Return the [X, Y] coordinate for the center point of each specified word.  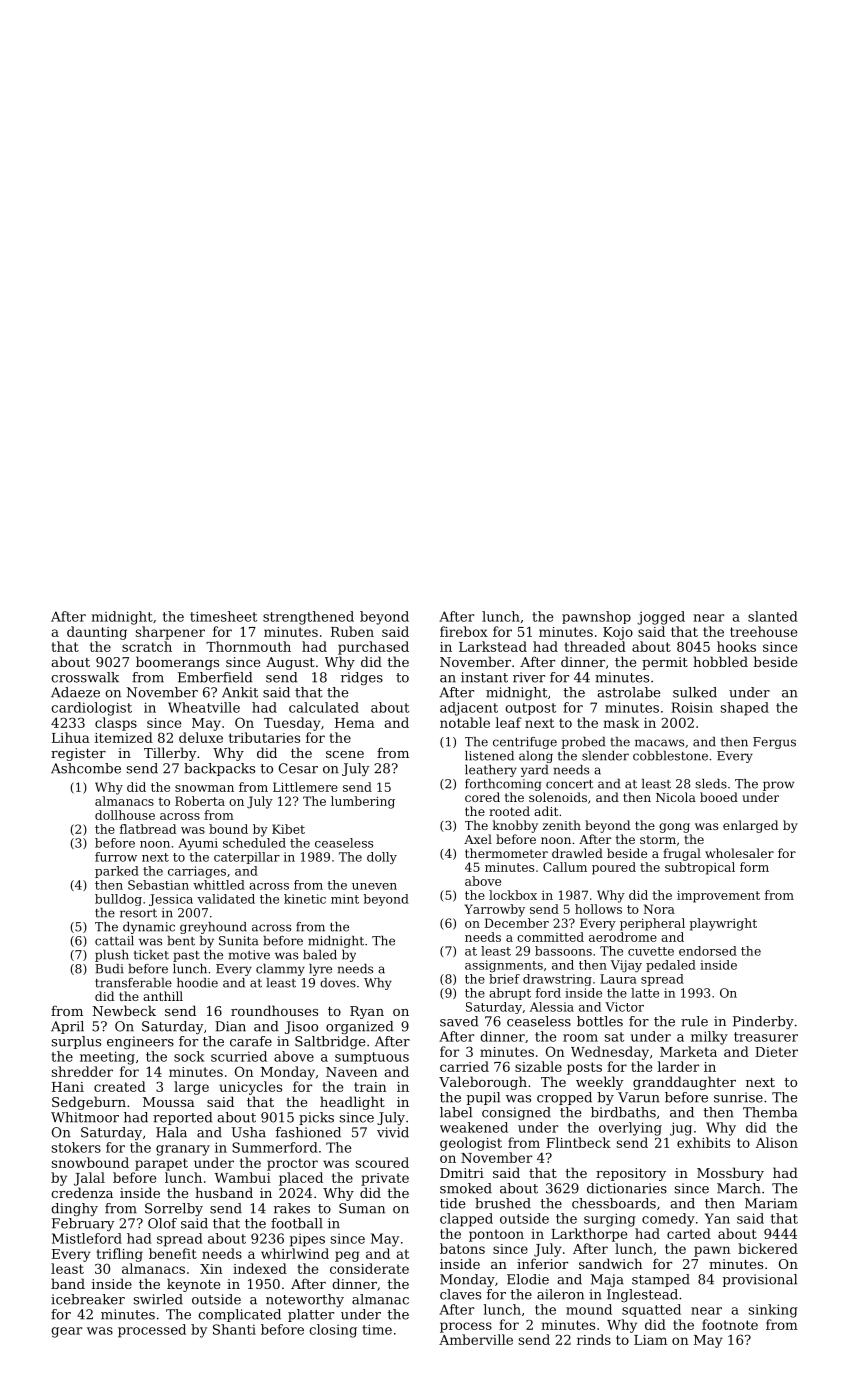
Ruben [352, 631]
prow [778, 786]
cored [482, 797]
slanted [773, 616]
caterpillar [247, 858]
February [83, 1224]
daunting [97, 633]
